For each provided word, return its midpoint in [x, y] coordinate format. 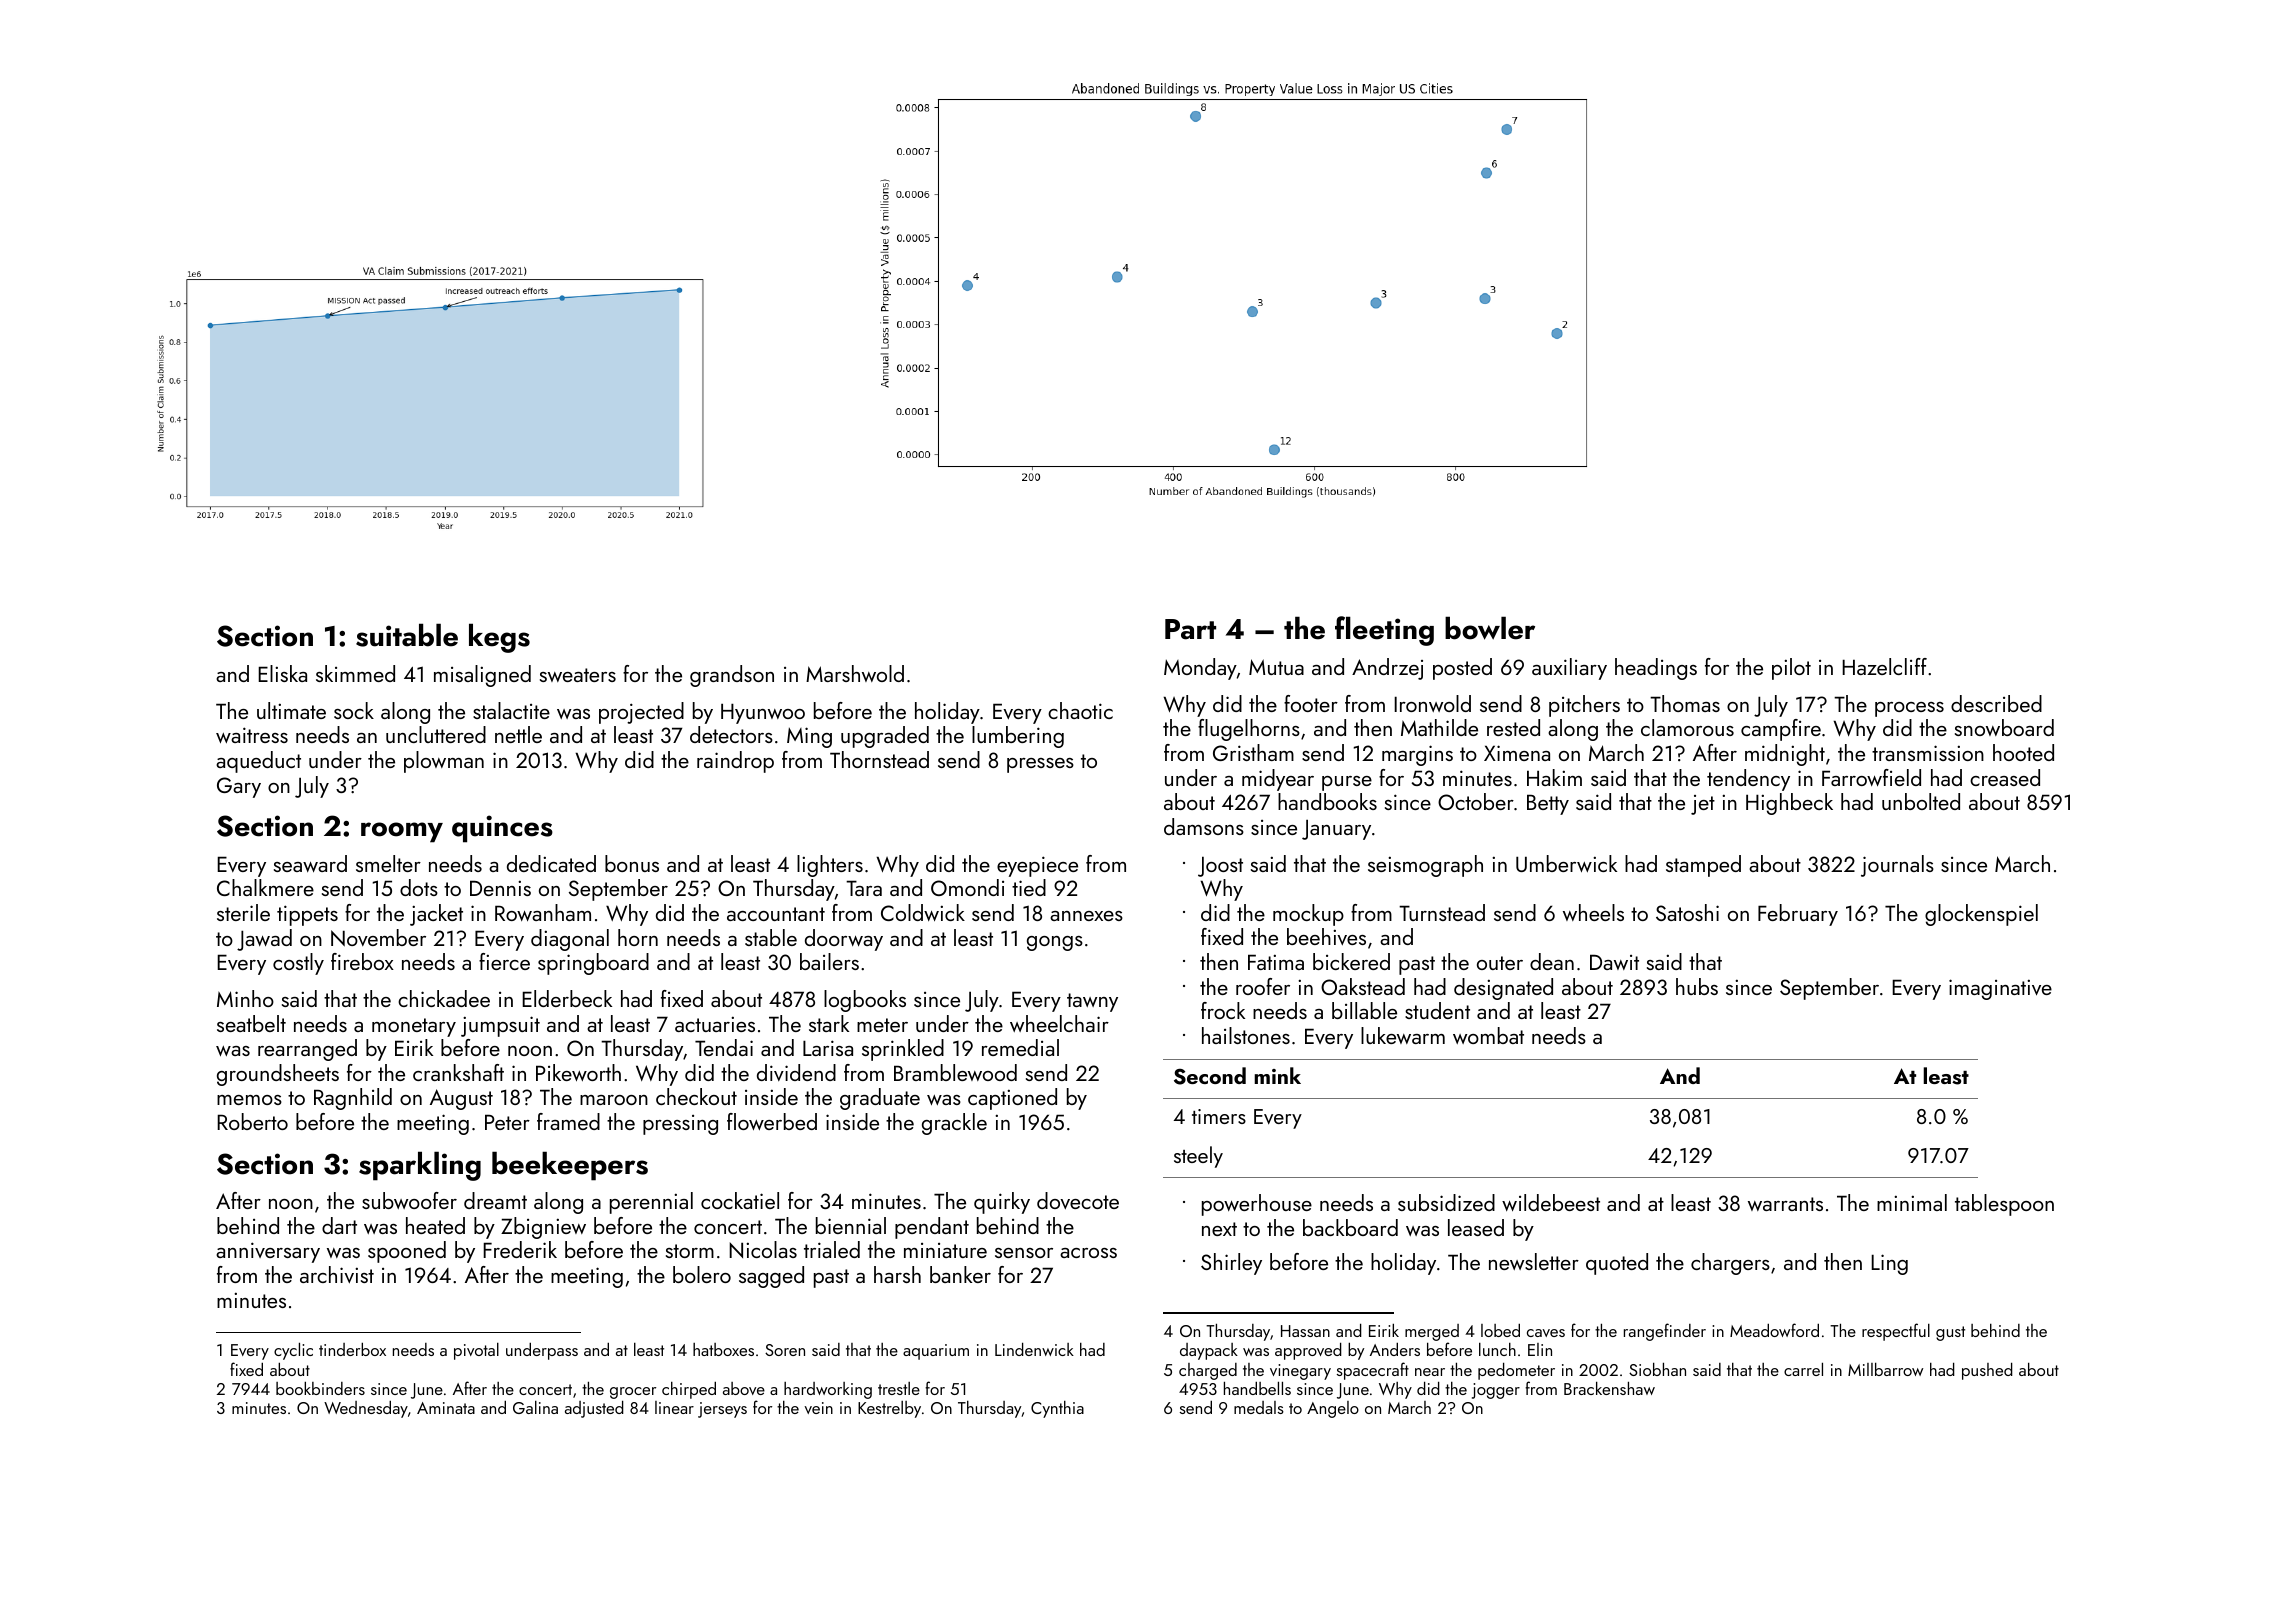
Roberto [252, 1121]
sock [354, 710]
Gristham [1253, 752]
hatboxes [723, 1349]
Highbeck [1789, 804]
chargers [1730, 1264]
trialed [832, 1249]
